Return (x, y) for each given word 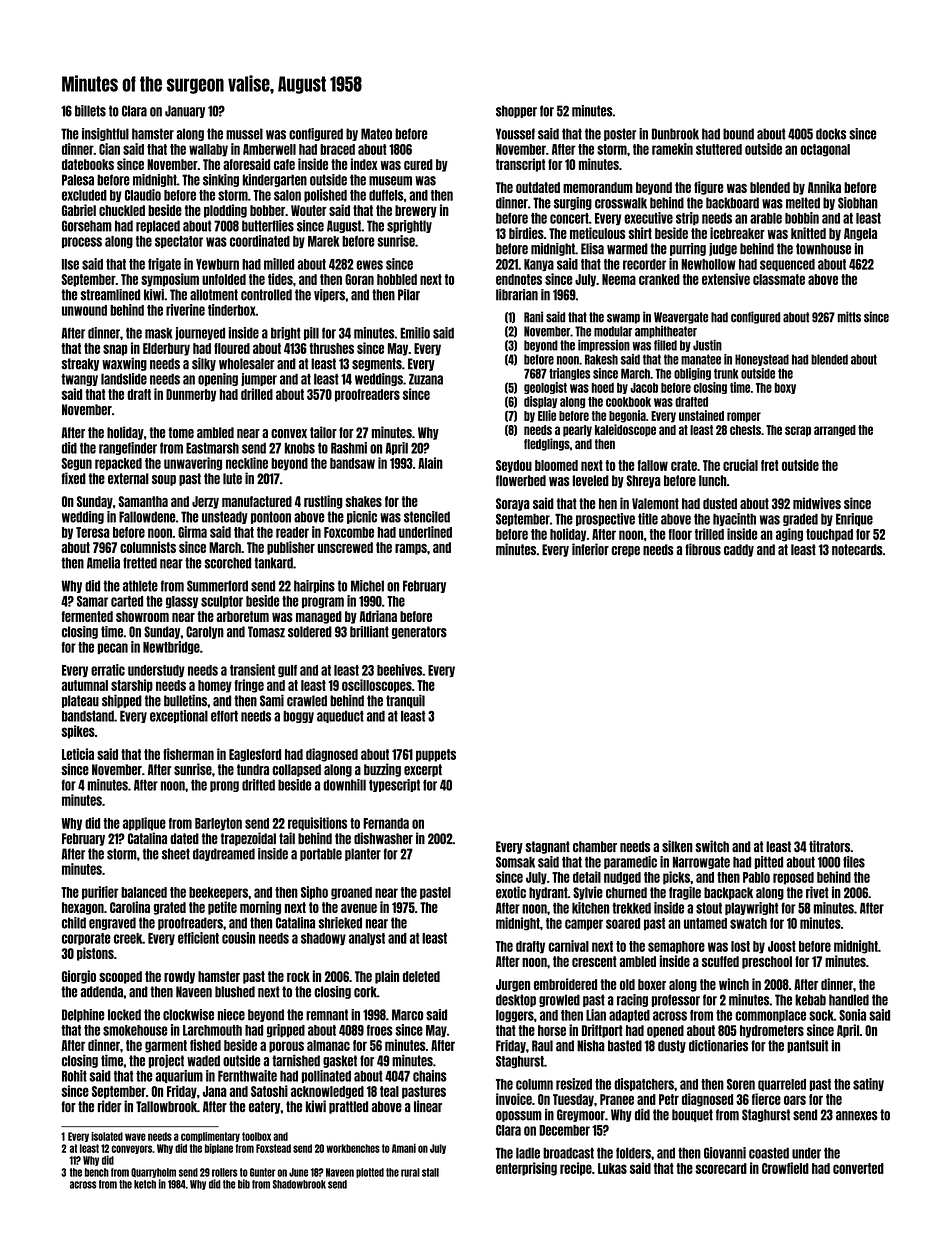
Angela (860, 234)
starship (132, 686)
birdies (526, 233)
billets (90, 111)
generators (419, 632)
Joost (782, 946)
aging (789, 535)
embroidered (565, 984)
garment (166, 1046)
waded (203, 1061)
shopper (516, 111)
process (82, 242)
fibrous (703, 549)
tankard (273, 563)
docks (831, 134)
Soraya (513, 504)
